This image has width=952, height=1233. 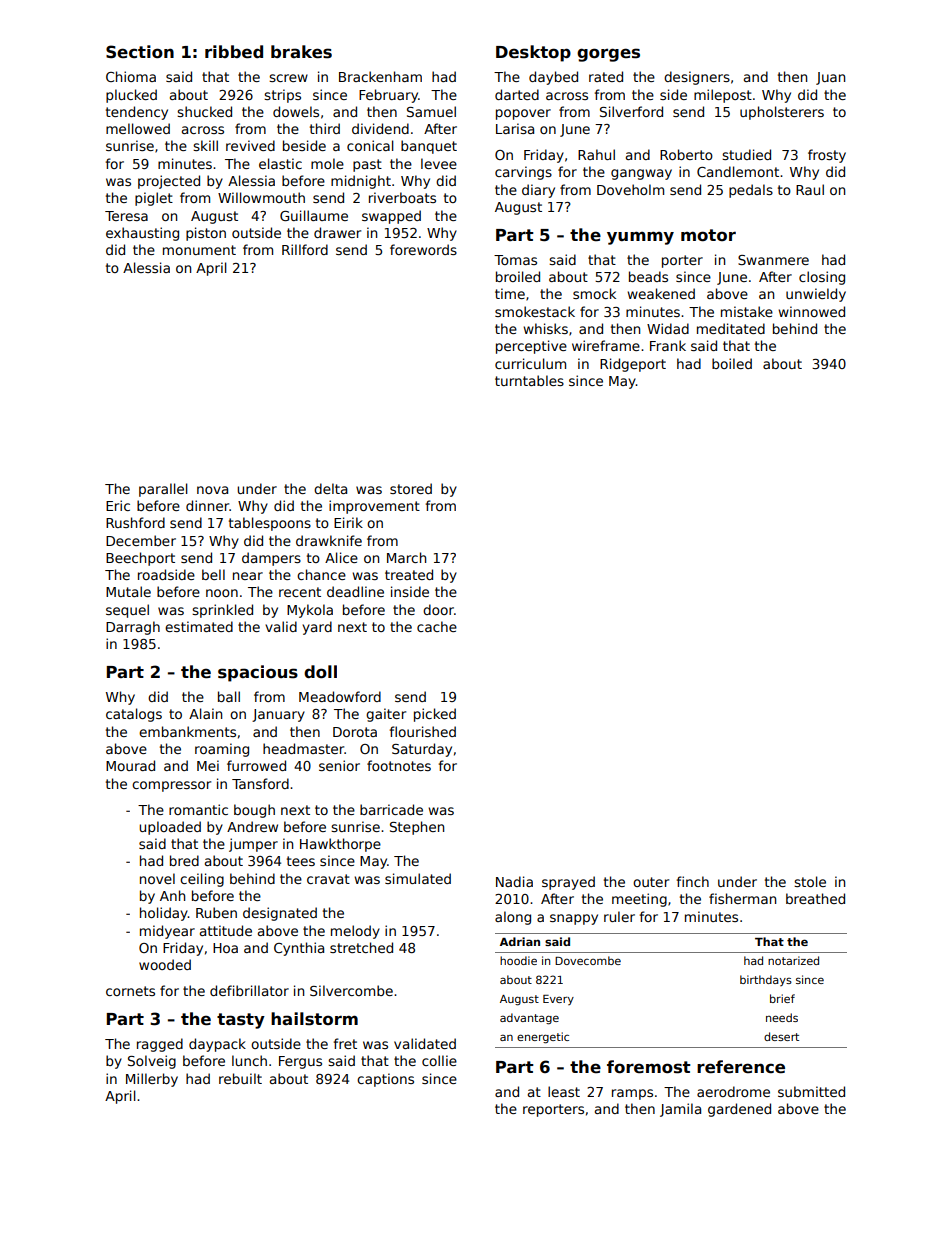 What do you see at coordinates (423, 249) in the image?
I see `forewords` at bounding box center [423, 249].
